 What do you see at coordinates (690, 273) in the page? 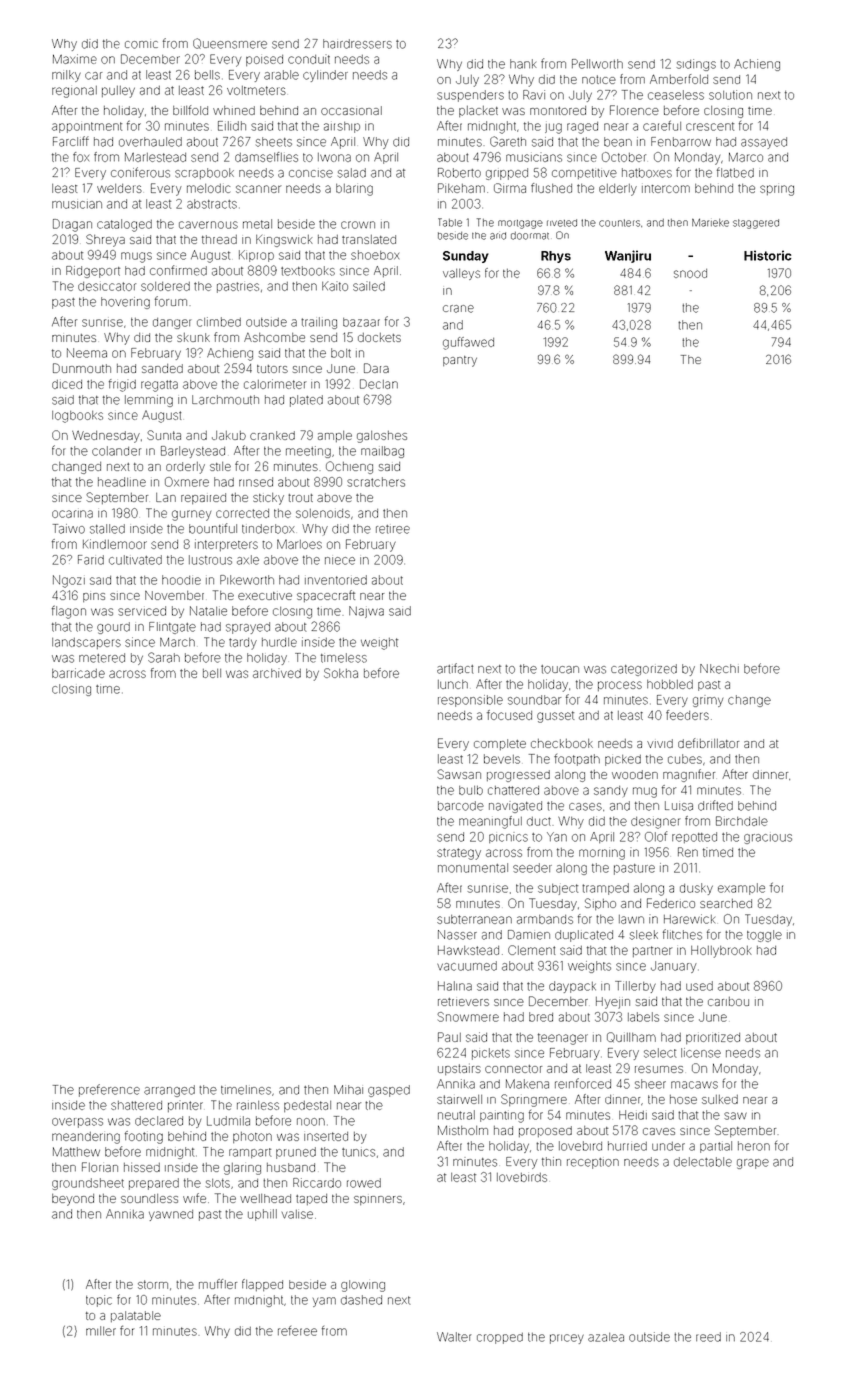
I see `snood` at bounding box center [690, 273].
